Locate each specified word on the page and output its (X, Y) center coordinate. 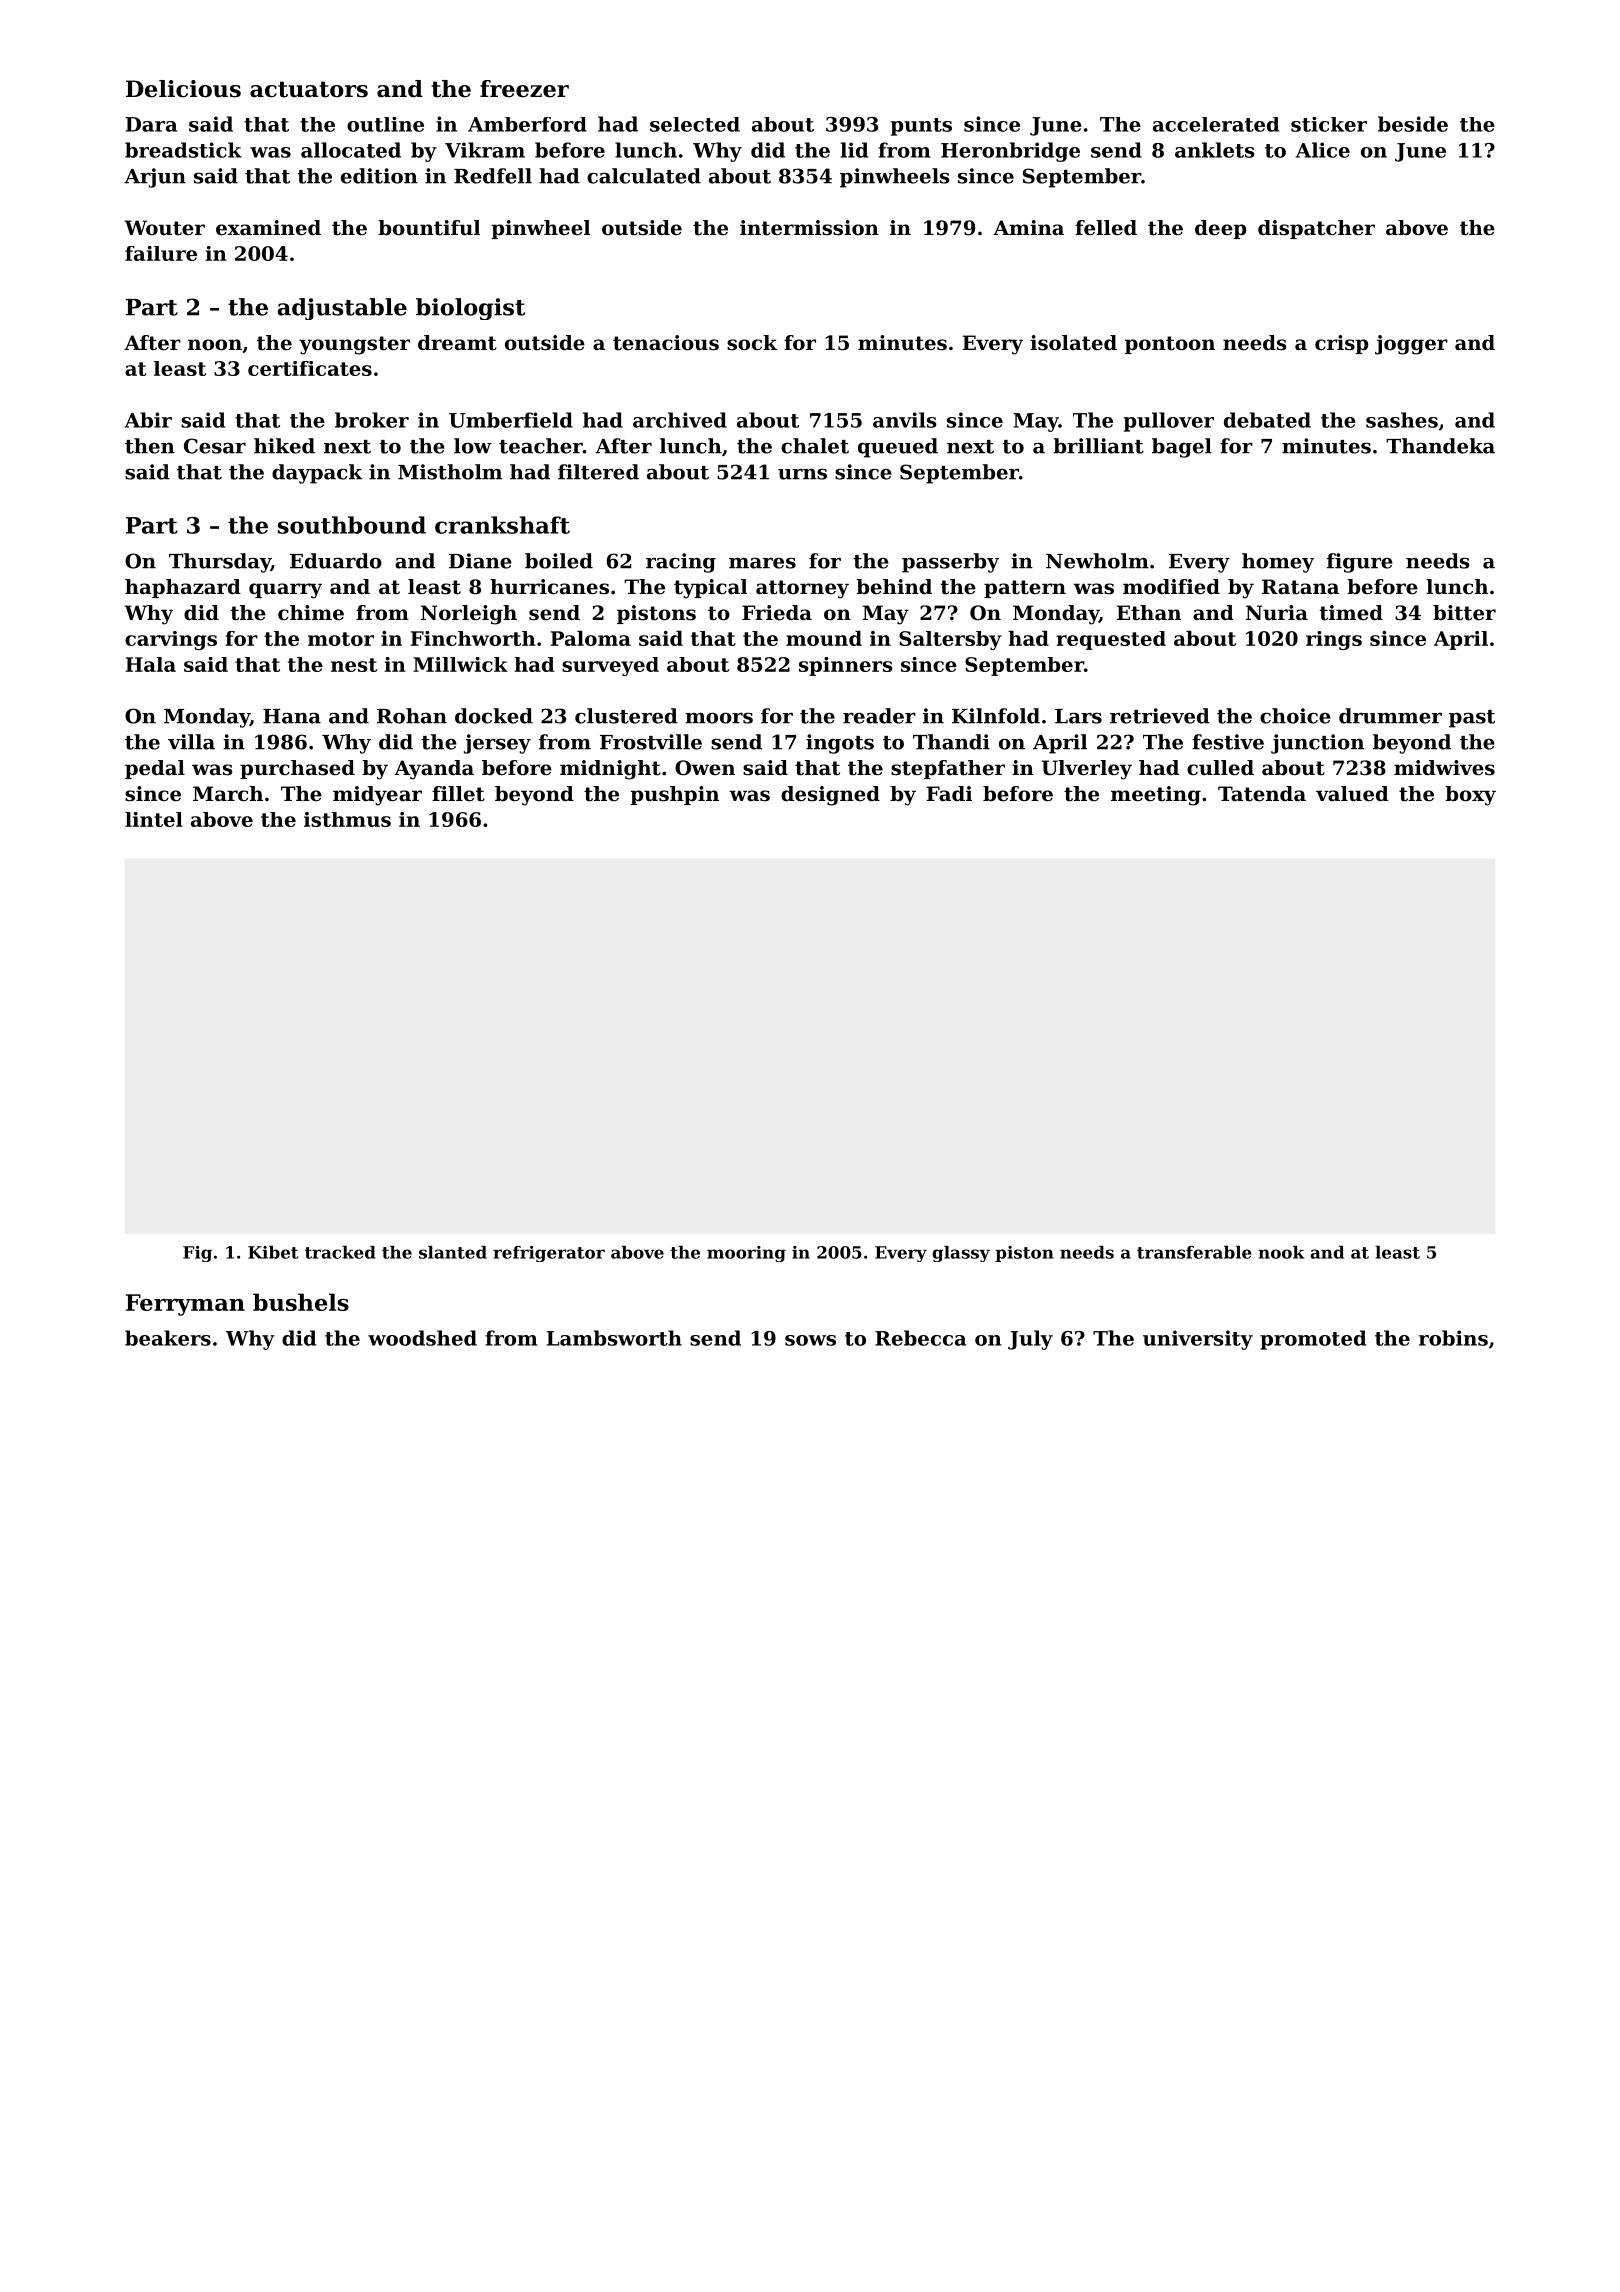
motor (341, 639)
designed (830, 796)
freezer (524, 89)
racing (681, 563)
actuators (309, 89)
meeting (1156, 796)
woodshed (422, 1338)
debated (1267, 420)
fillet (458, 794)
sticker (1329, 124)
